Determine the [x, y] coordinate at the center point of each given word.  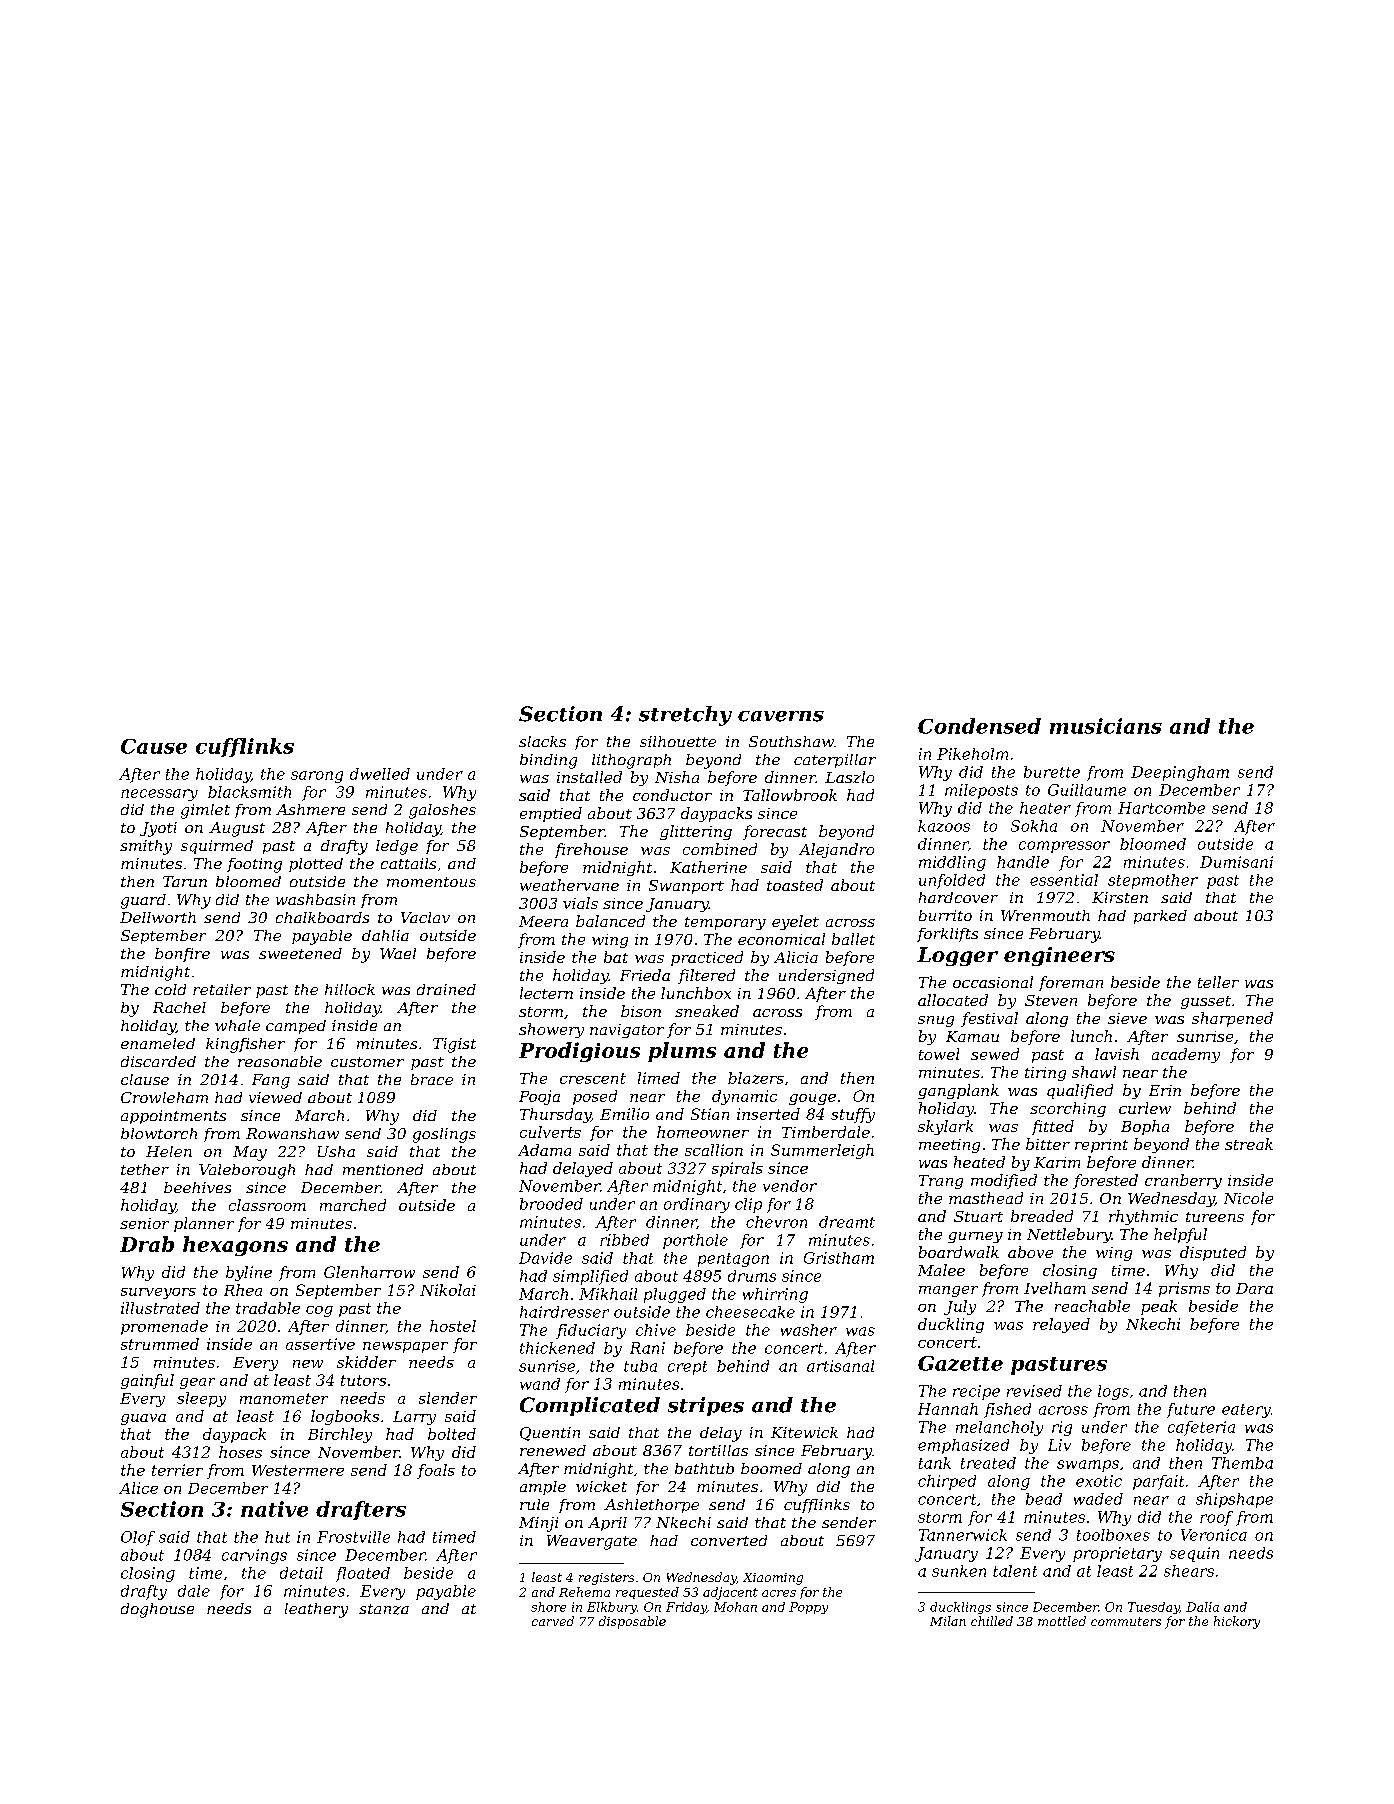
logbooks [345, 1417]
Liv [1059, 1445]
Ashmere [310, 809]
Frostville [353, 1537]
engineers [1059, 956]
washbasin [315, 899]
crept [687, 1368]
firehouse [591, 850]
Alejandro [836, 850]
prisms [1184, 1289]
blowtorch [159, 1133]
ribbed [624, 1240]
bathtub [704, 1468]
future [1191, 1410]
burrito [945, 915]
